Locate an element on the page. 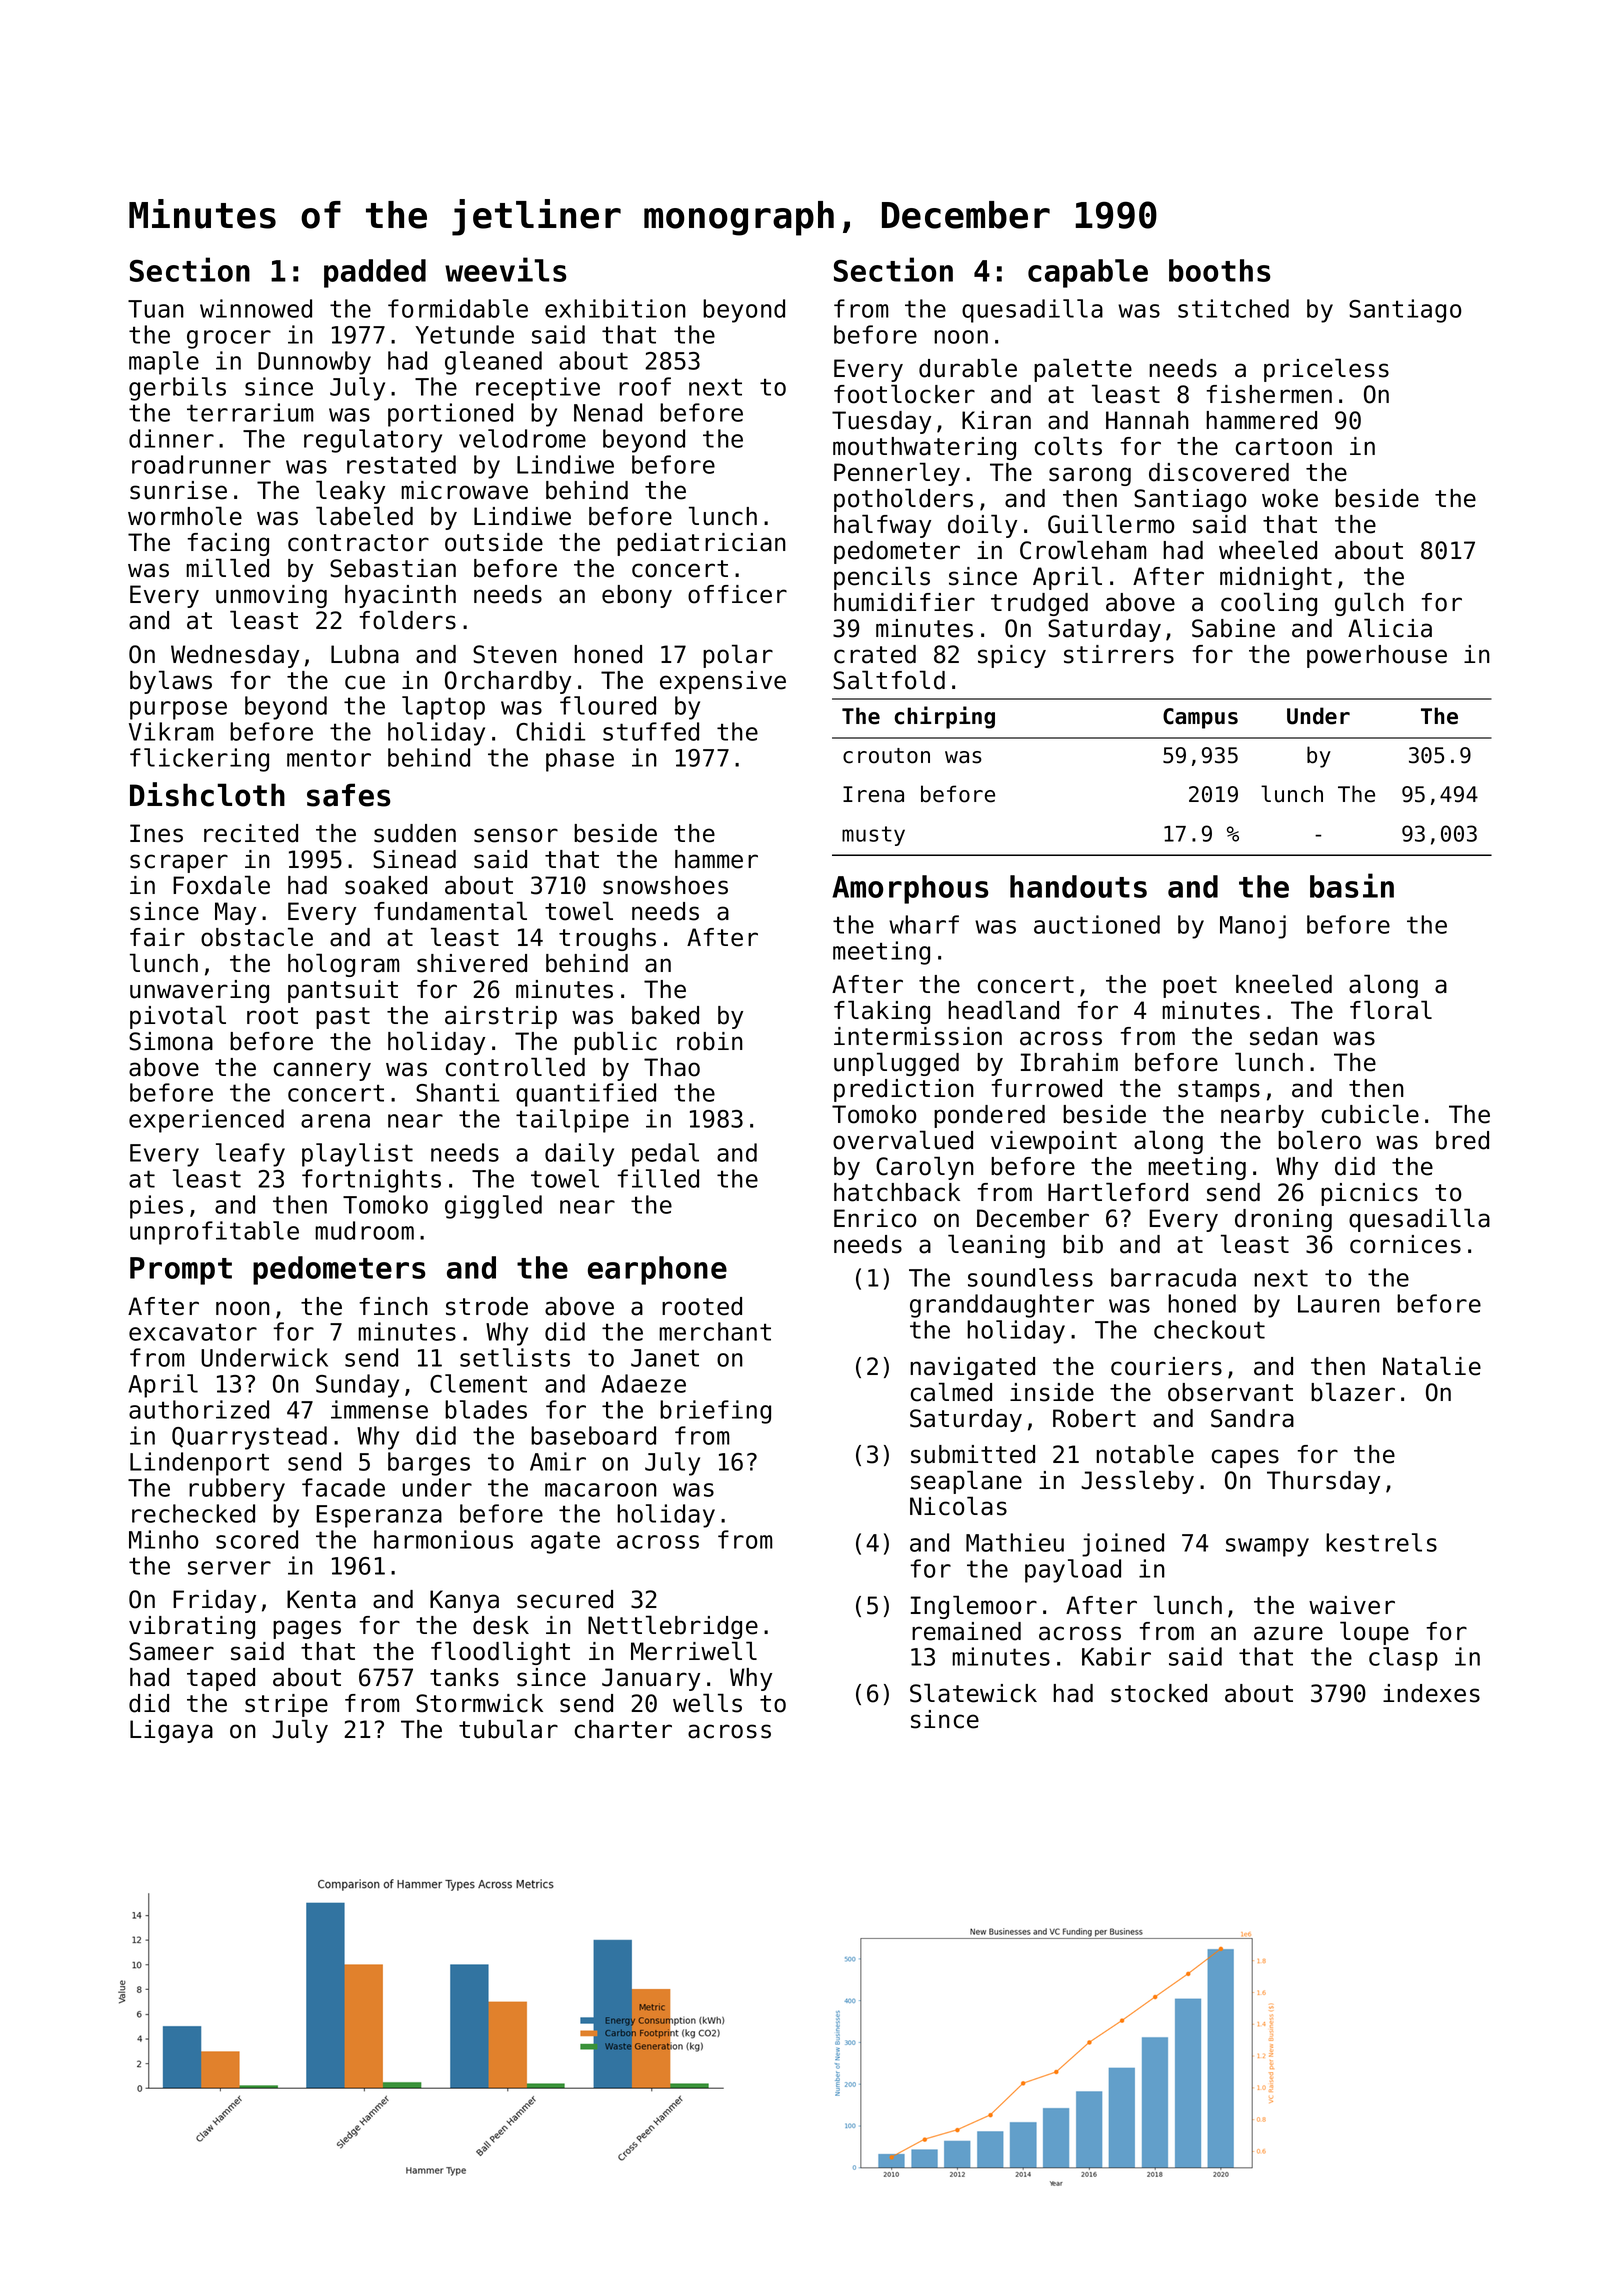 The height and width of the document is (2292, 1620). Amir is located at coordinates (558, 1461).
